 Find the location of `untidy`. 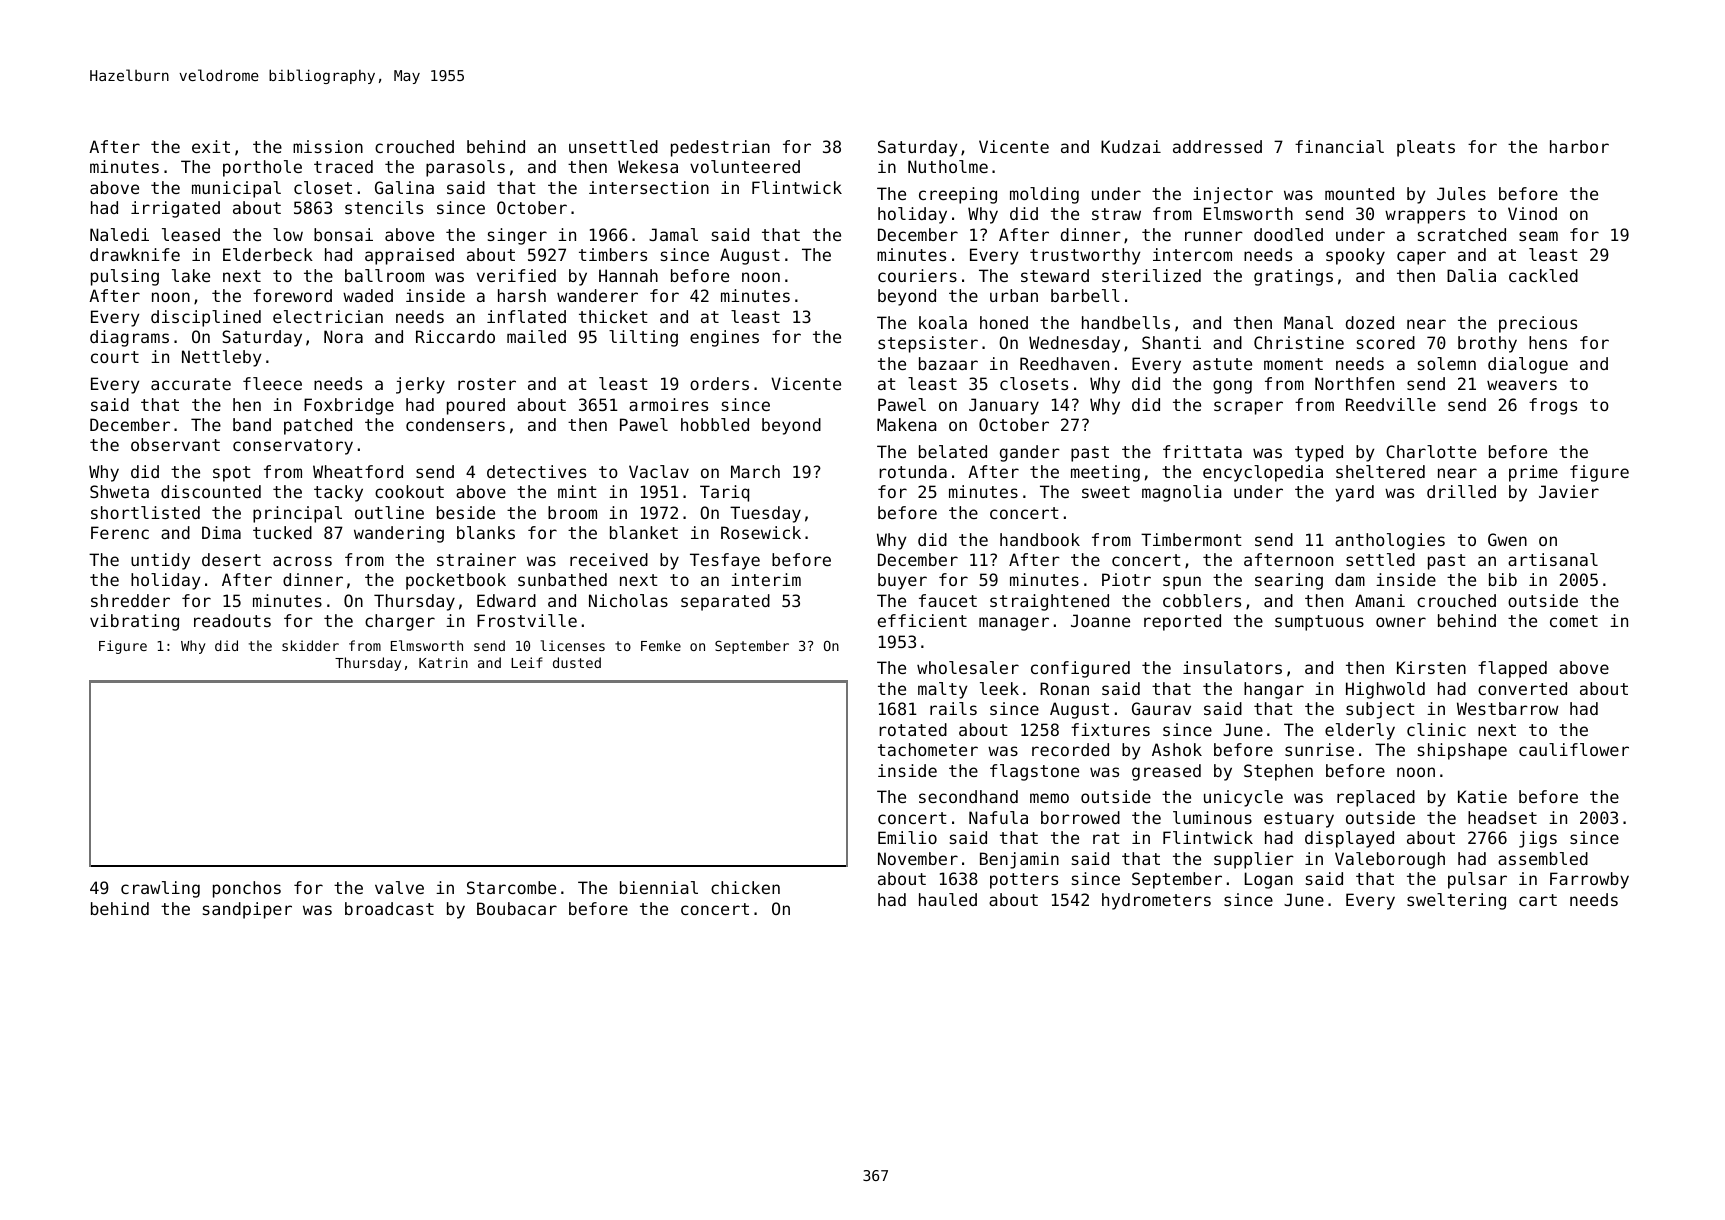

untidy is located at coordinates (160, 561).
